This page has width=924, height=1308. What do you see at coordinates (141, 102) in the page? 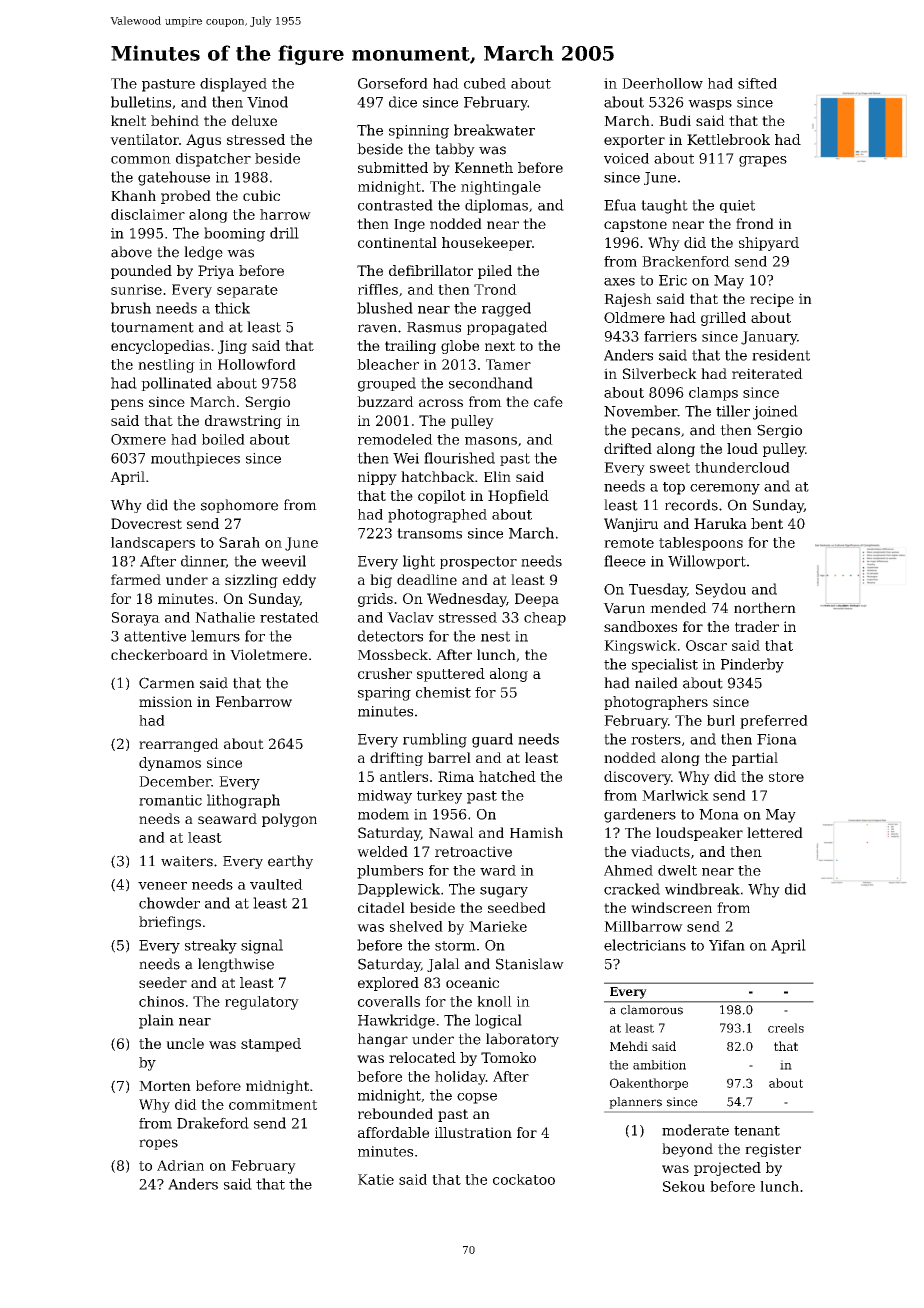
I see `bulletins` at bounding box center [141, 102].
